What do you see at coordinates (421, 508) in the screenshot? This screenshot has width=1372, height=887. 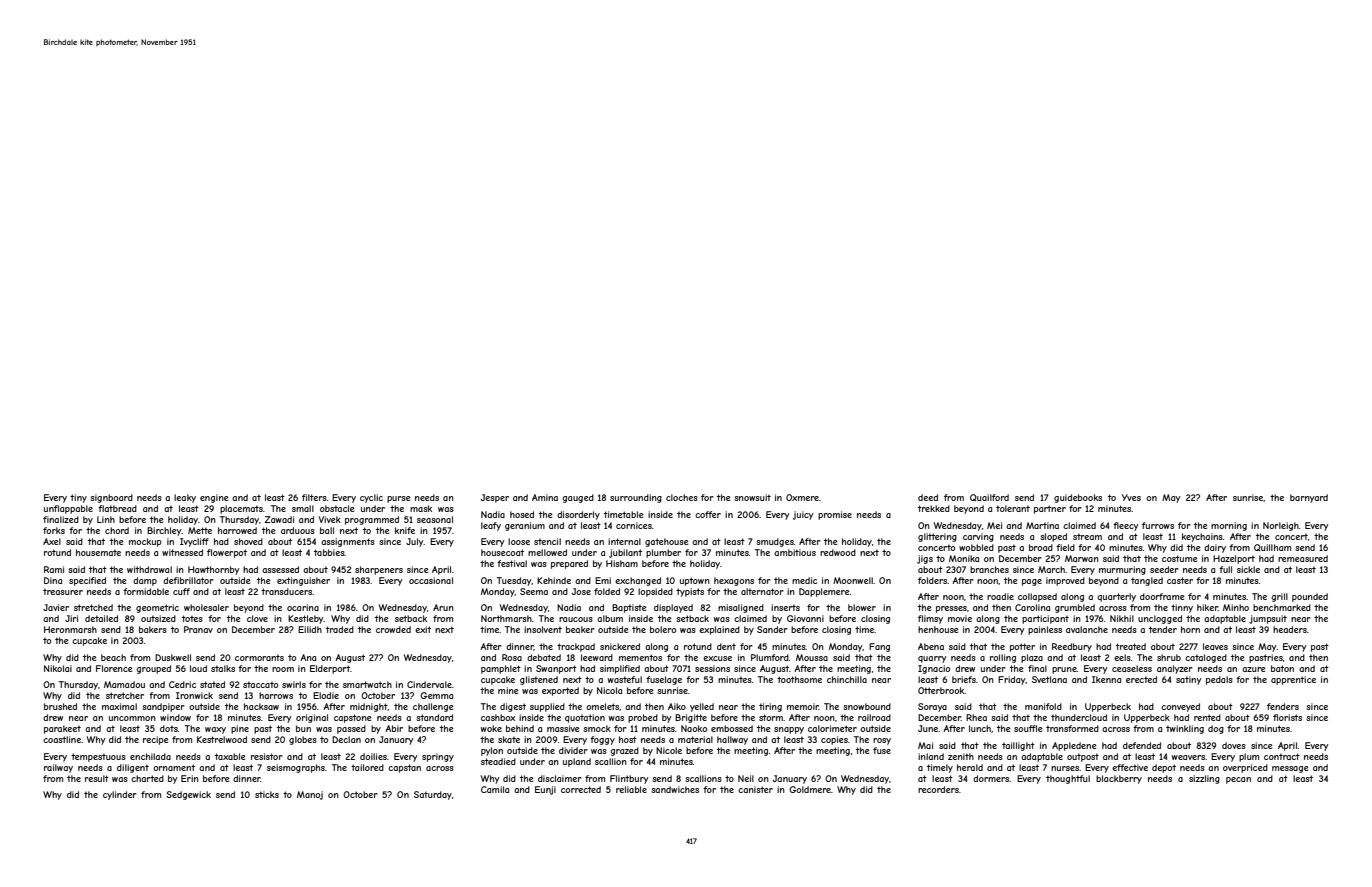 I see `mask` at bounding box center [421, 508].
